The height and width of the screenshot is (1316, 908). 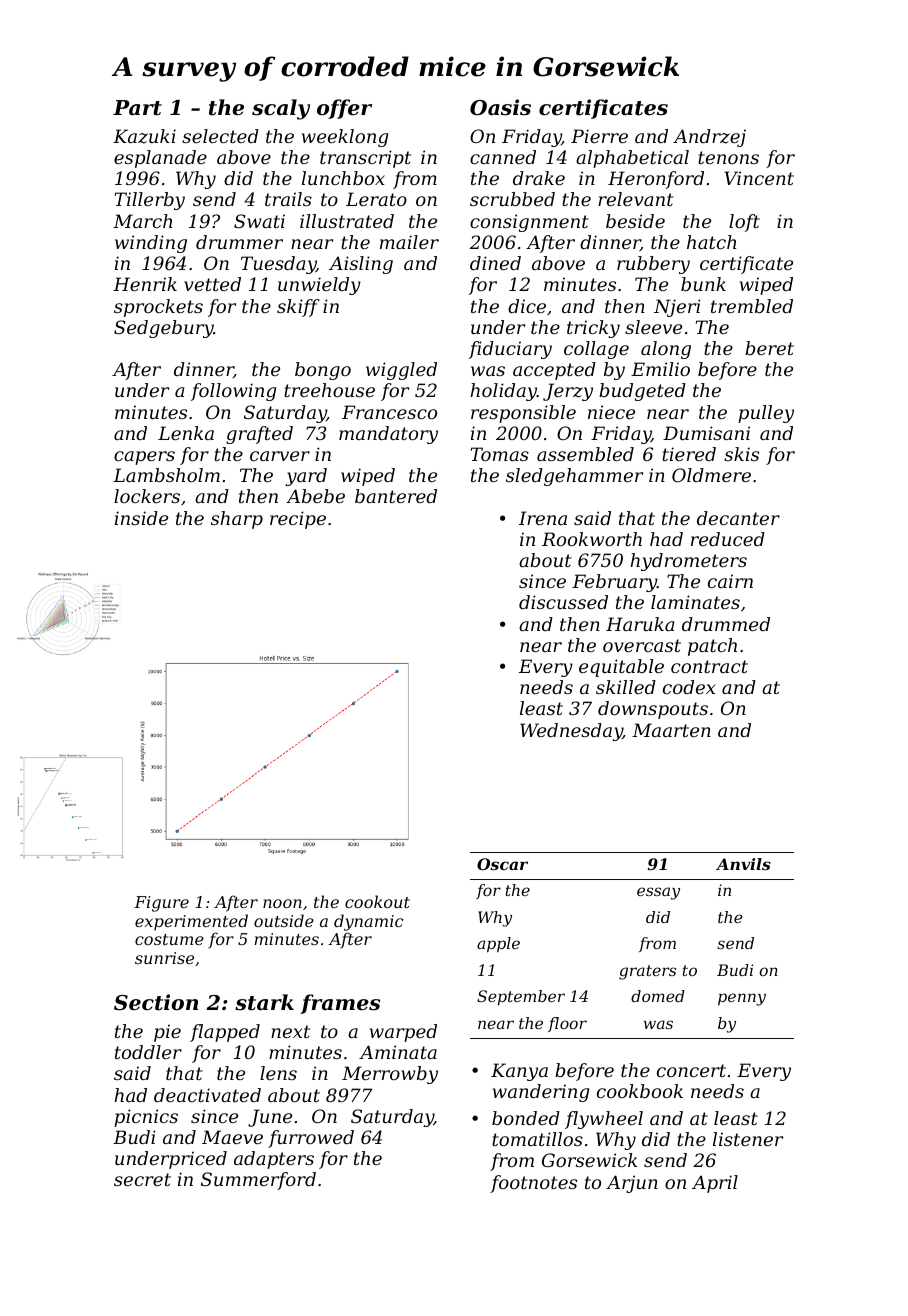 I want to click on mailer, so click(x=409, y=242).
